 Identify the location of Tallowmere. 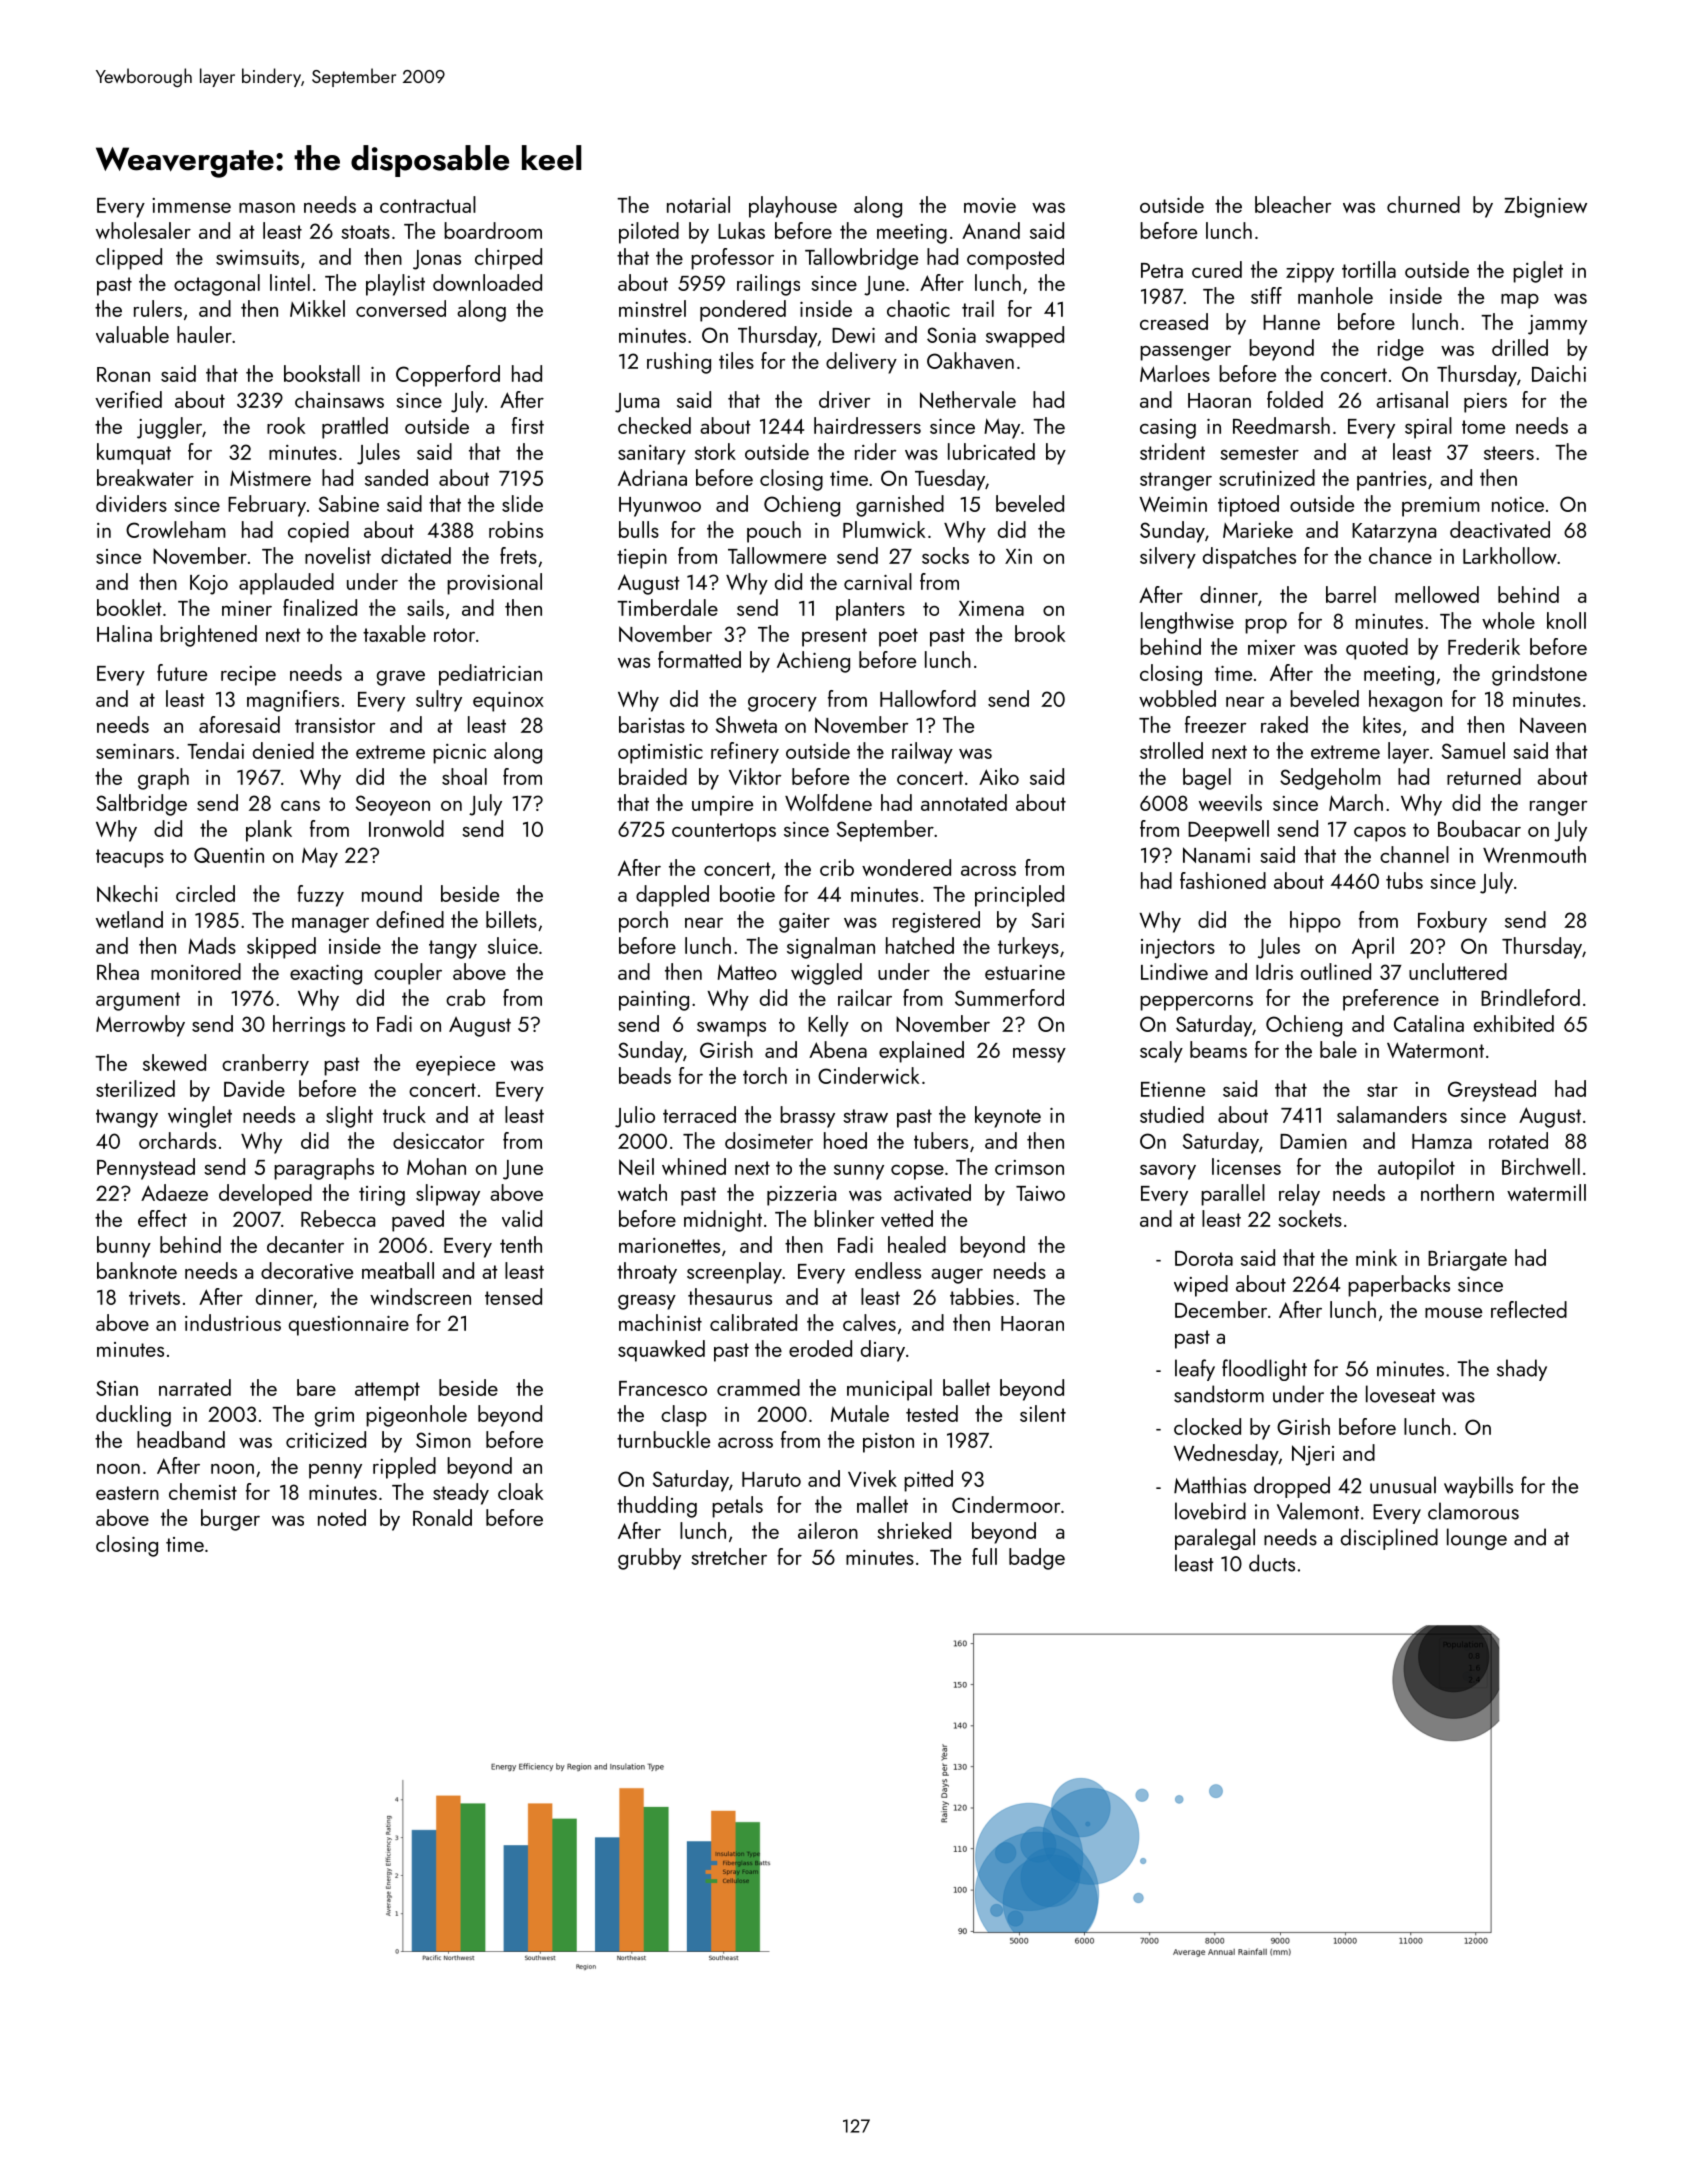
(777, 555).
